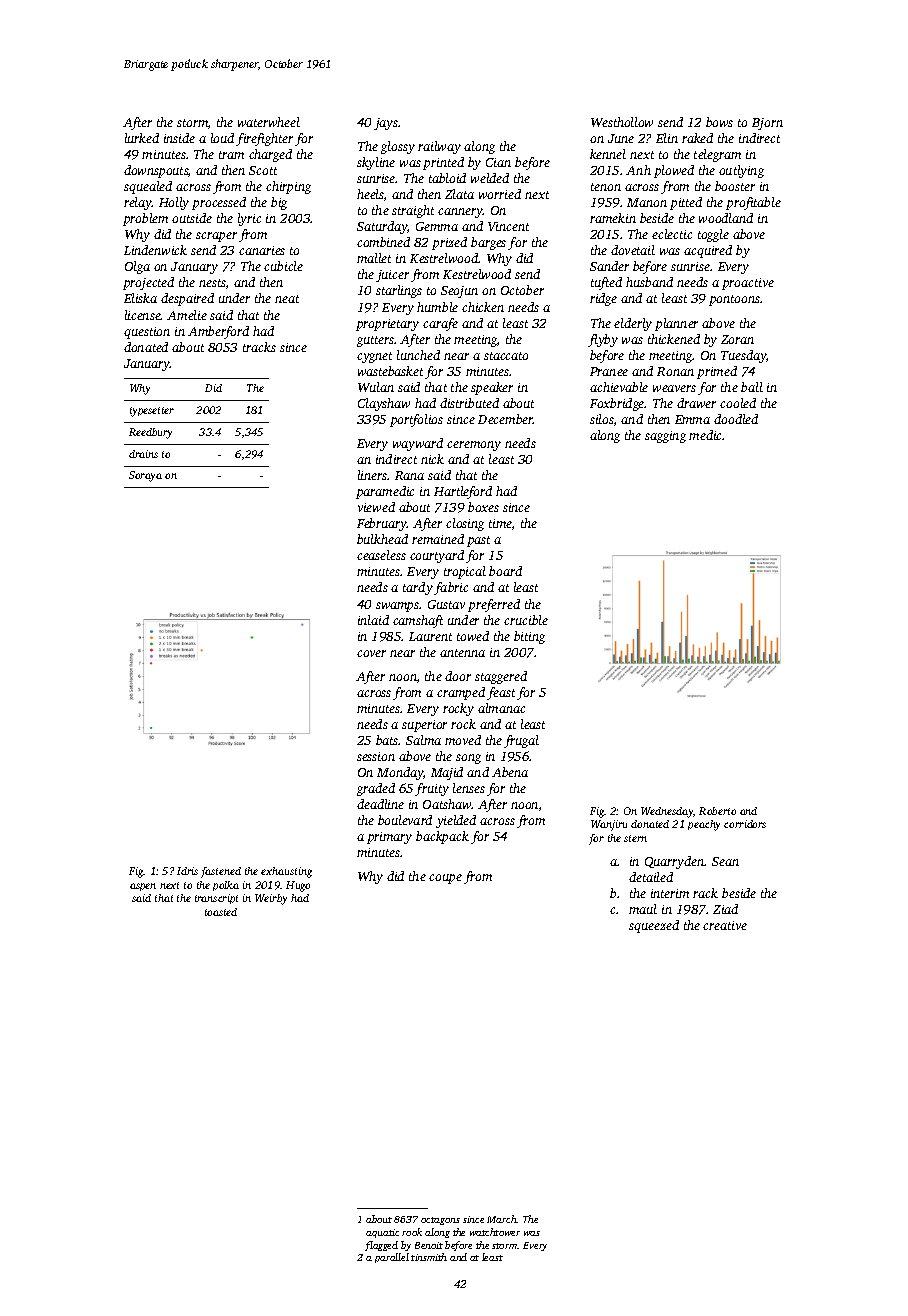 This document has height=1316, width=908. What do you see at coordinates (145, 476) in the document?
I see `Soraya` at bounding box center [145, 476].
